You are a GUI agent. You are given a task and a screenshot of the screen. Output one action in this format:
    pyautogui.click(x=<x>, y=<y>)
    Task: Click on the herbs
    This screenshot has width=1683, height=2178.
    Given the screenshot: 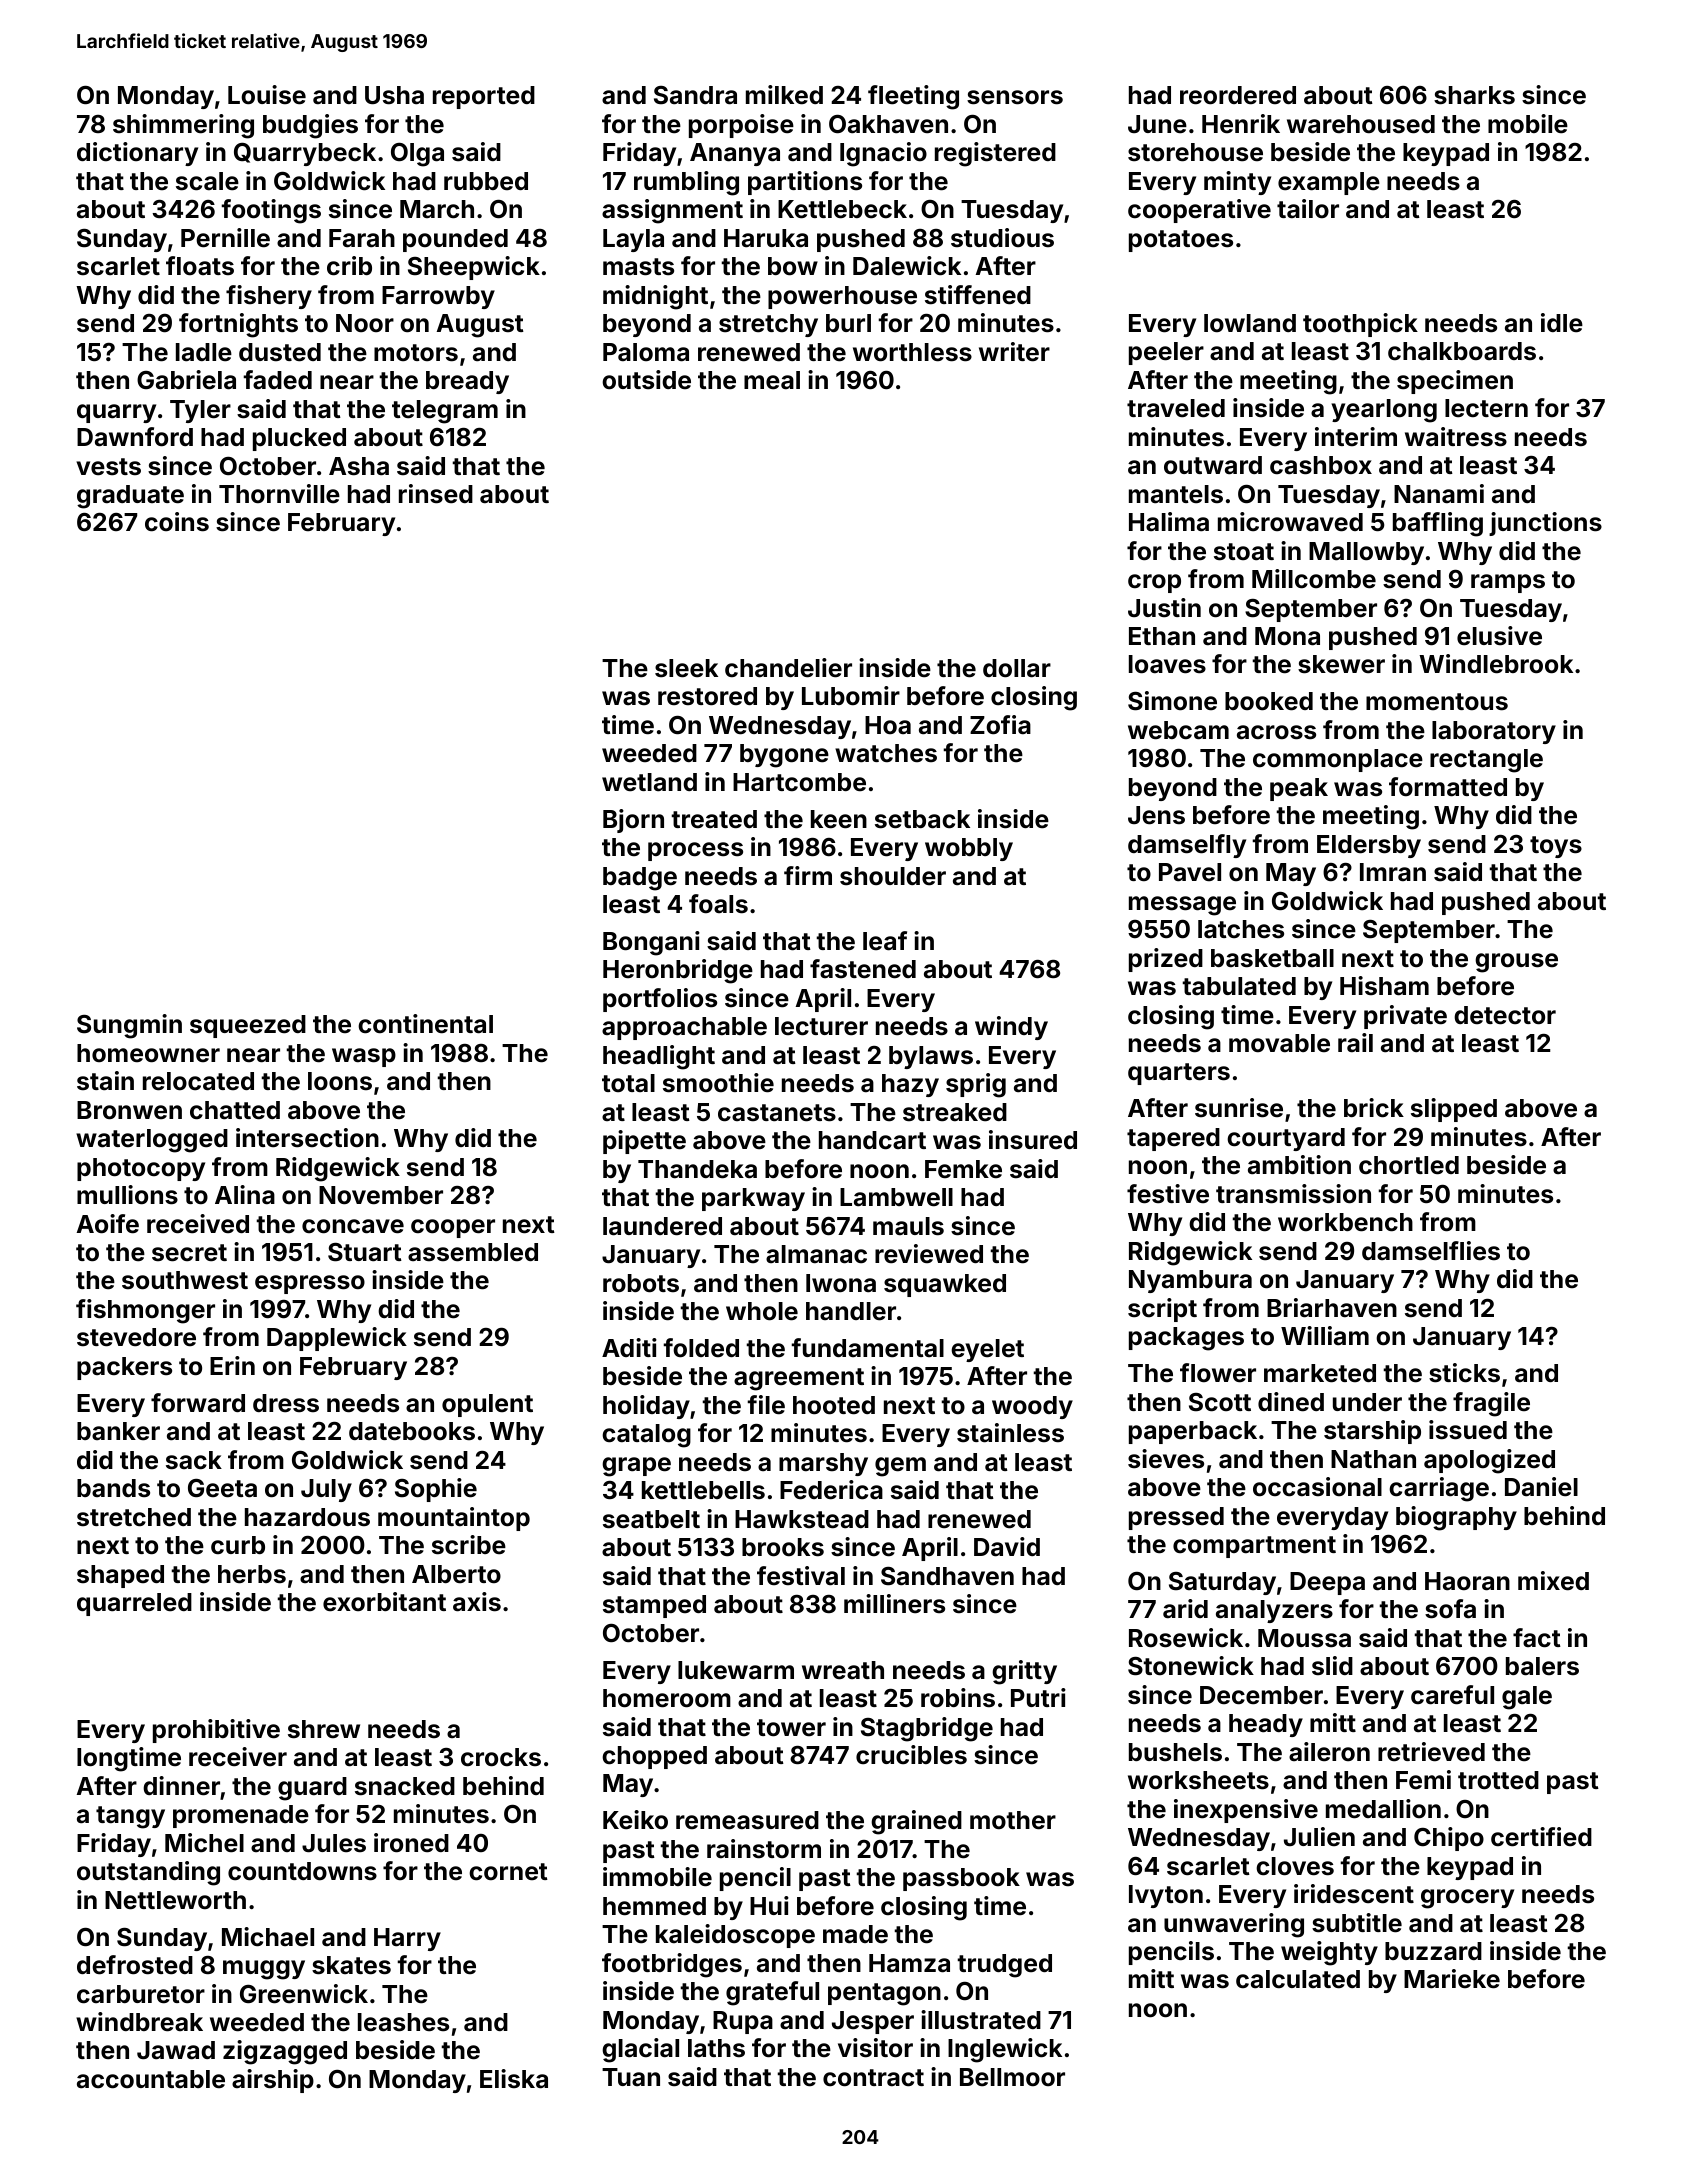 What is the action you would take?
    pyautogui.click(x=252, y=1574)
